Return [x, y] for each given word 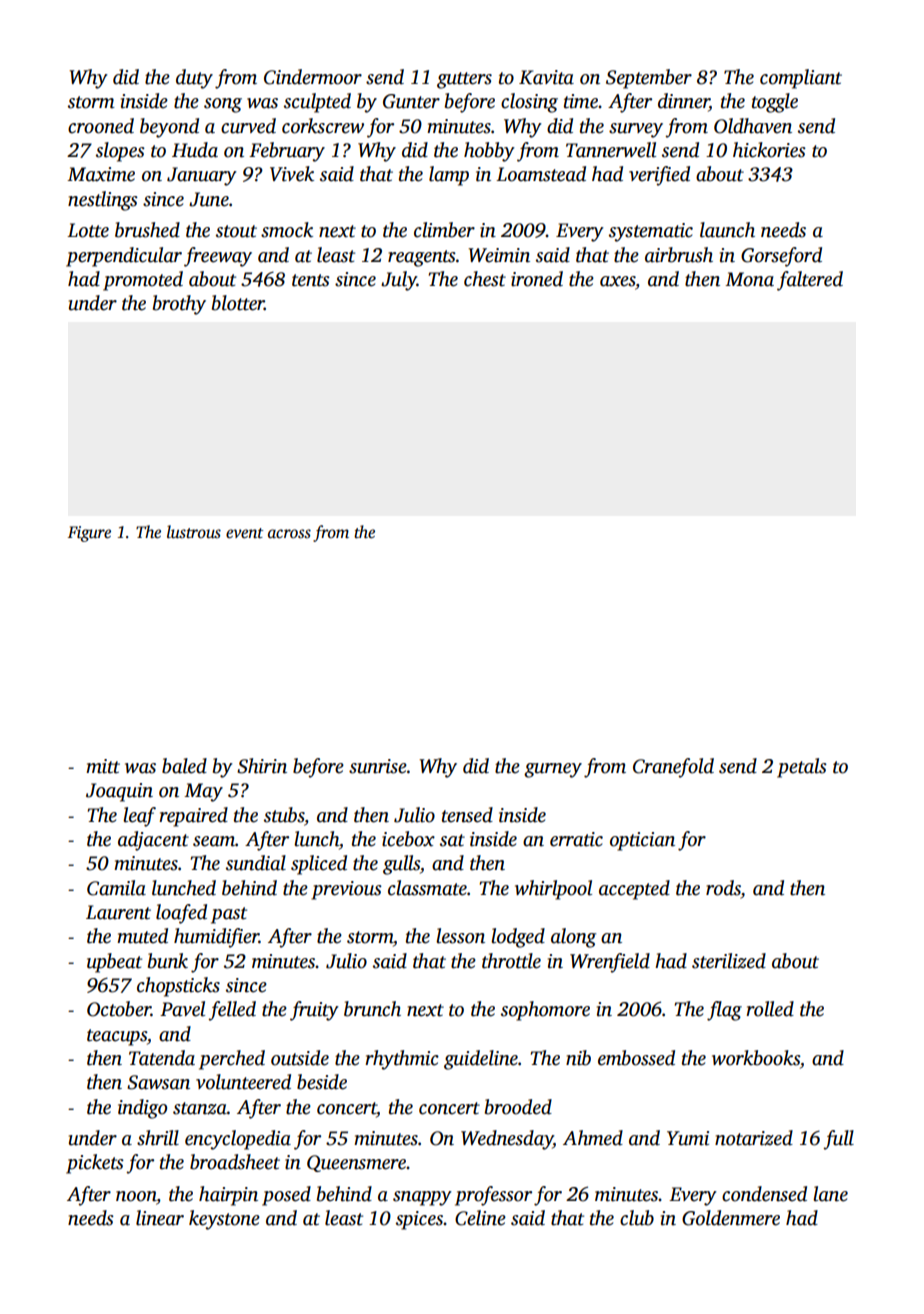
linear [160, 1218]
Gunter [411, 101]
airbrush [679, 255]
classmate [427, 888]
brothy [179, 305]
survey [636, 130]
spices [419, 1220]
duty [194, 79]
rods [723, 888]
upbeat [114, 963]
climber [444, 230]
